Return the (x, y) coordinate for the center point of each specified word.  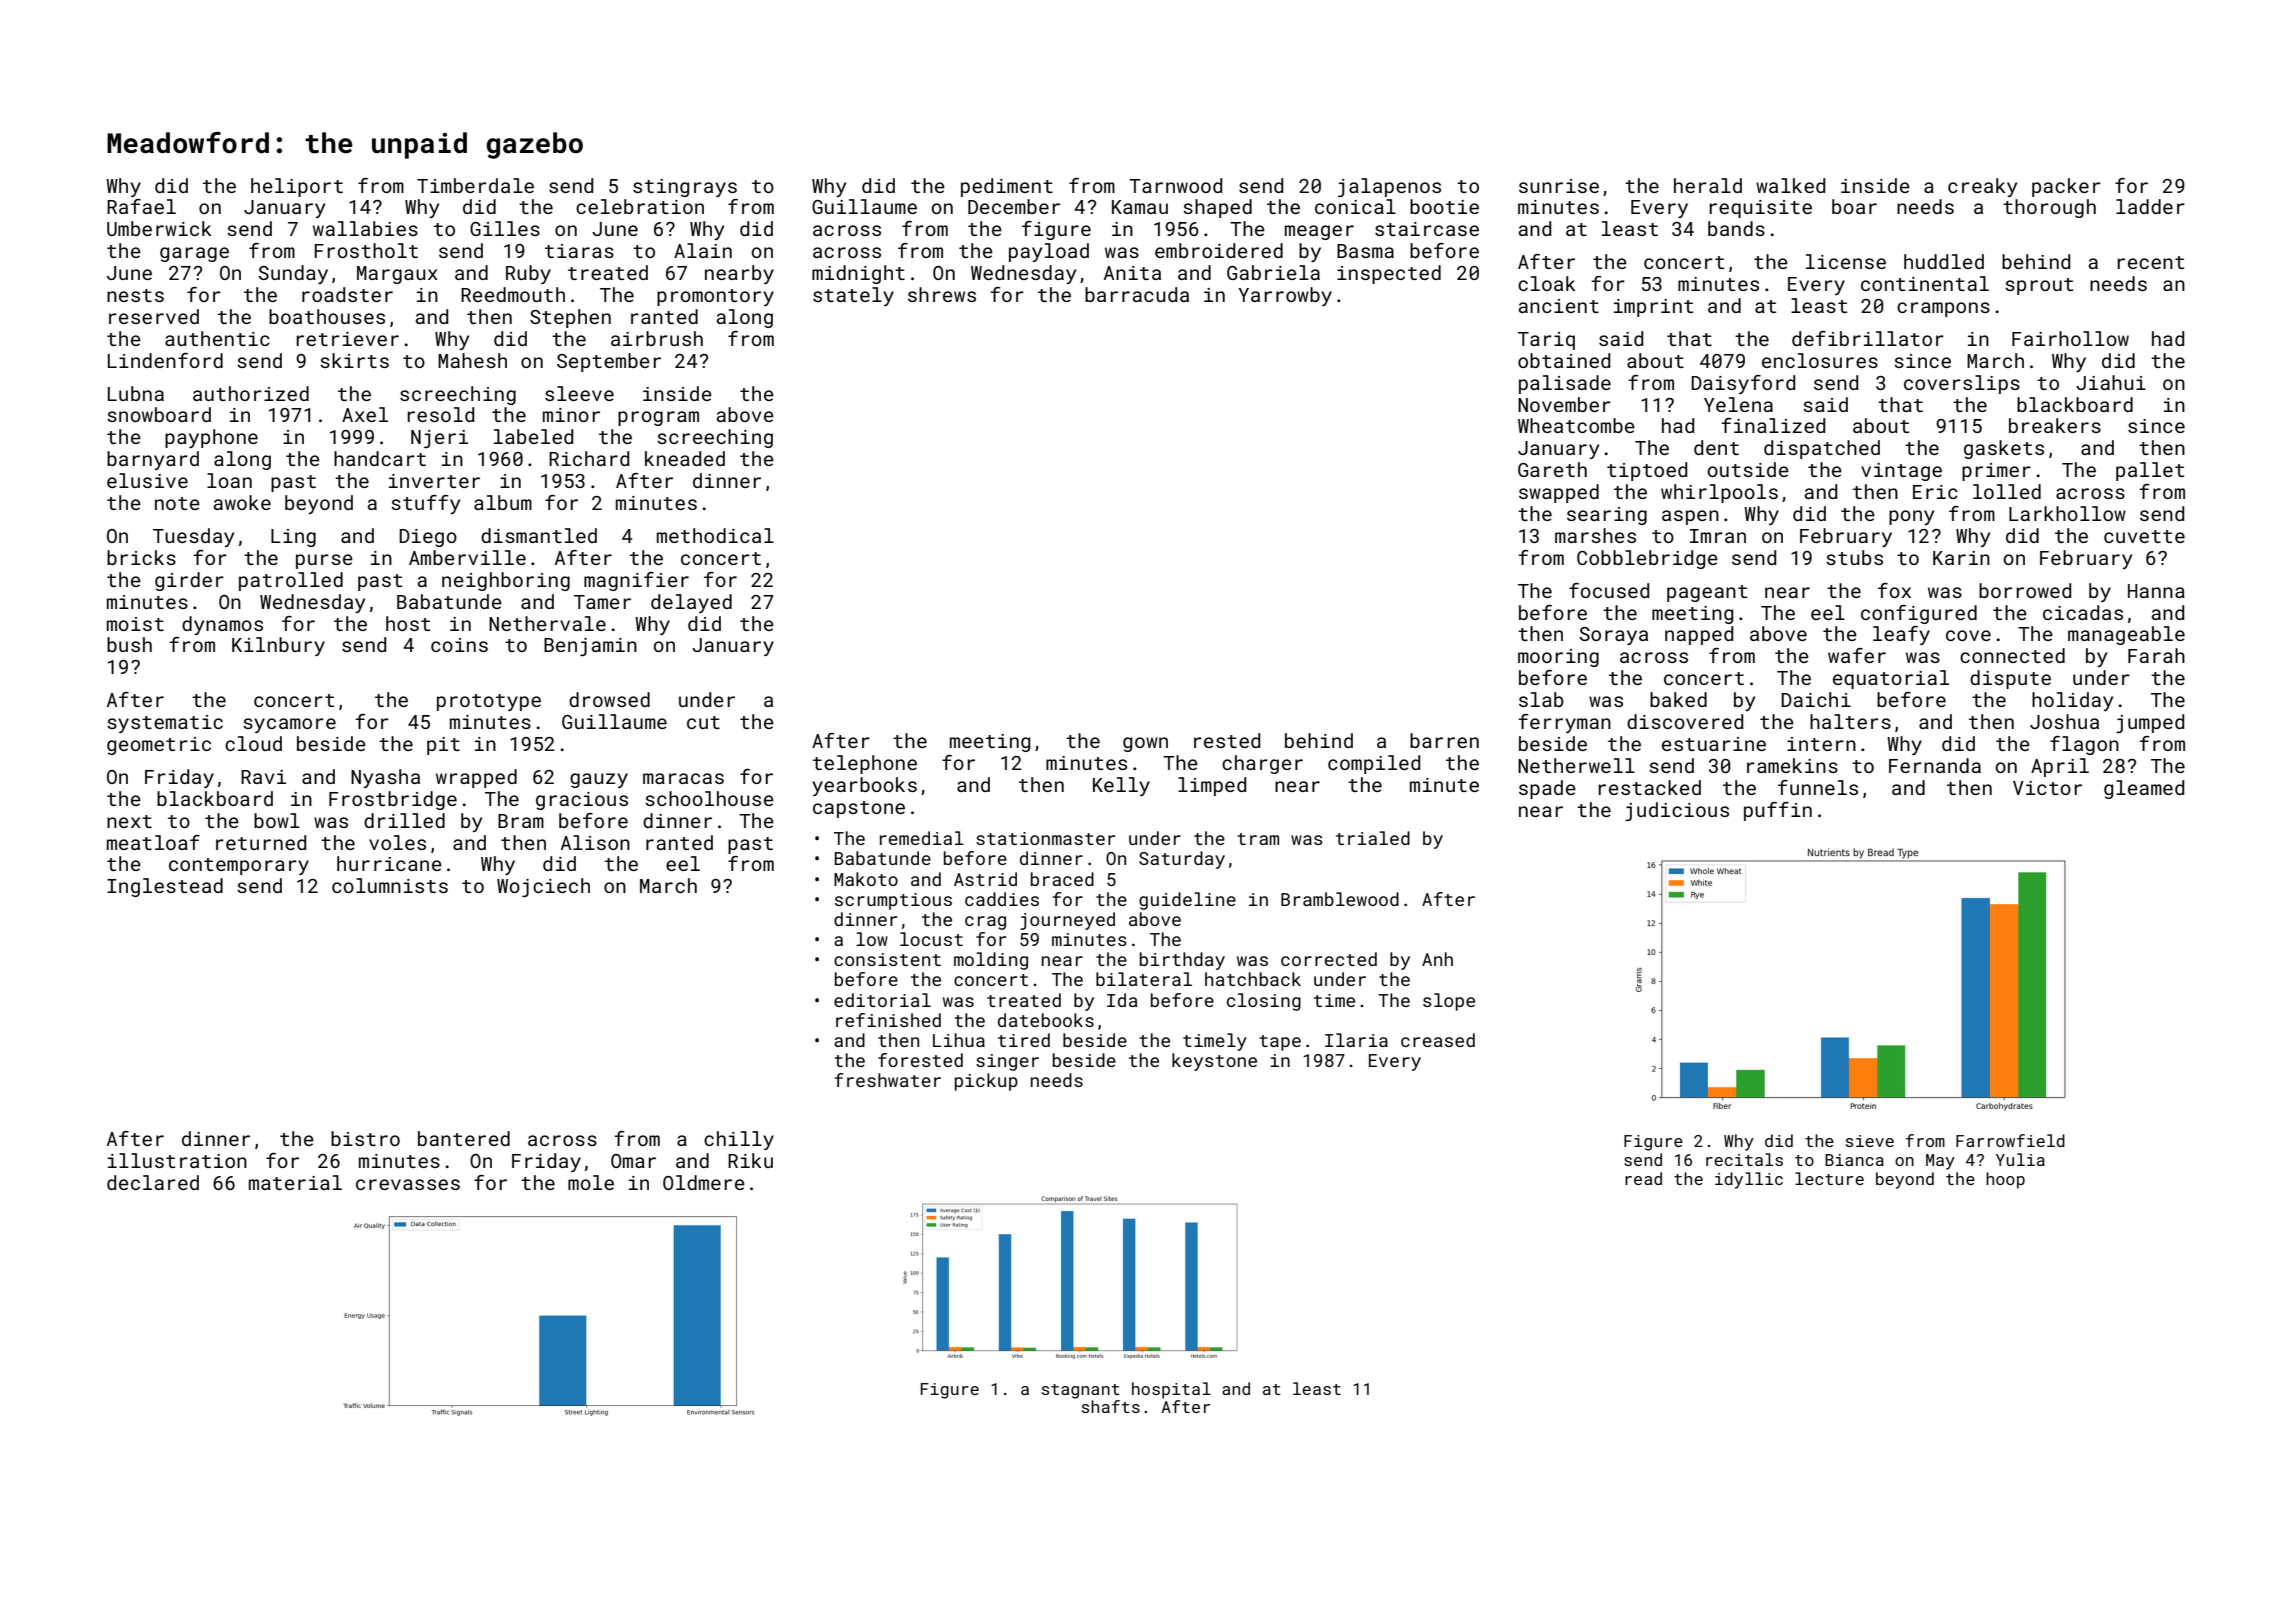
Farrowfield (2010, 1140)
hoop (2005, 1180)
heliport (297, 187)
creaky (1982, 187)
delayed (691, 603)
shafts (1111, 1406)
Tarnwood (1175, 185)
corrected (1329, 959)
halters (1850, 721)
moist (135, 624)
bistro (365, 1138)
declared (153, 1182)
